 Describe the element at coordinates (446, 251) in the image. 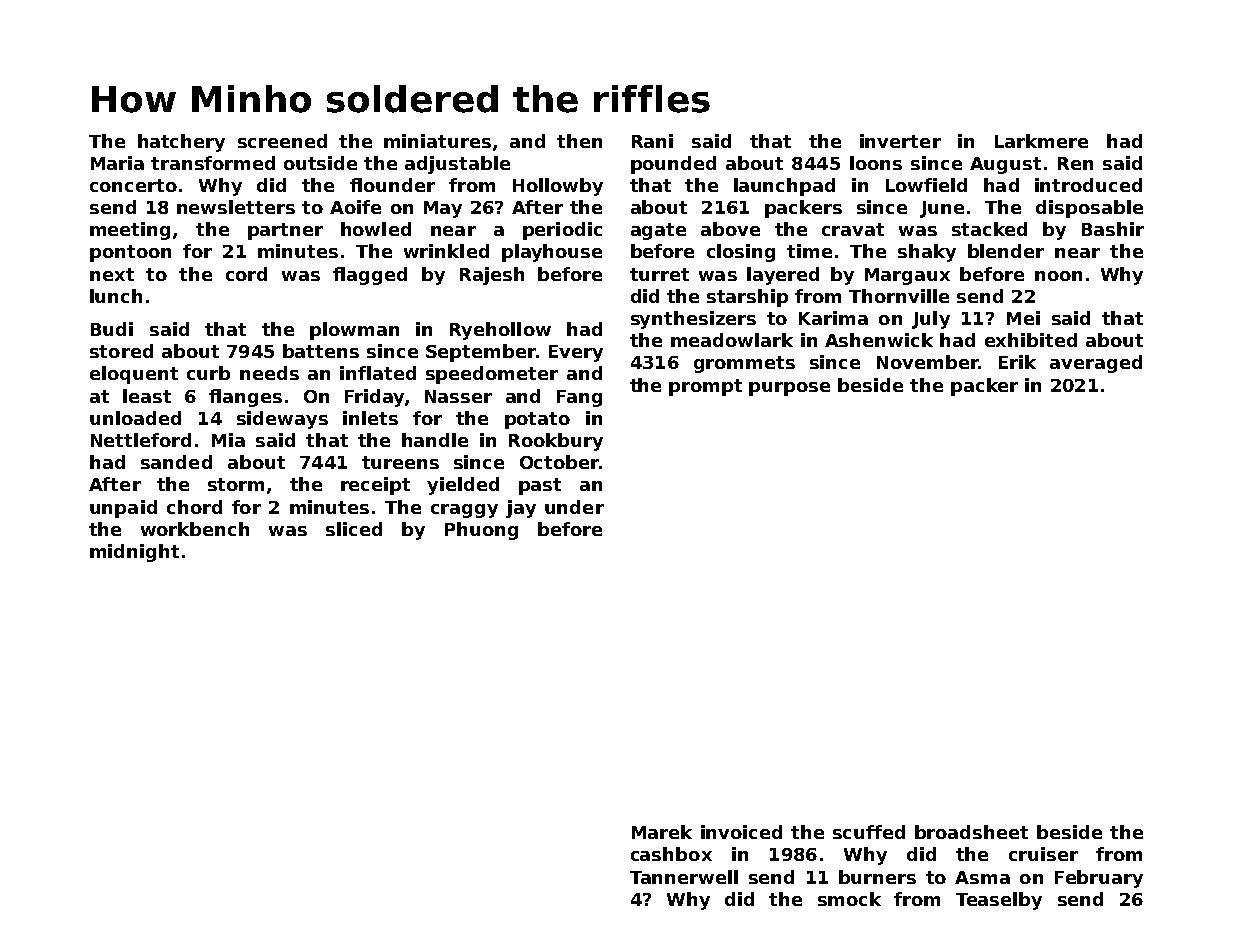

I see `wrinkled` at that location.
